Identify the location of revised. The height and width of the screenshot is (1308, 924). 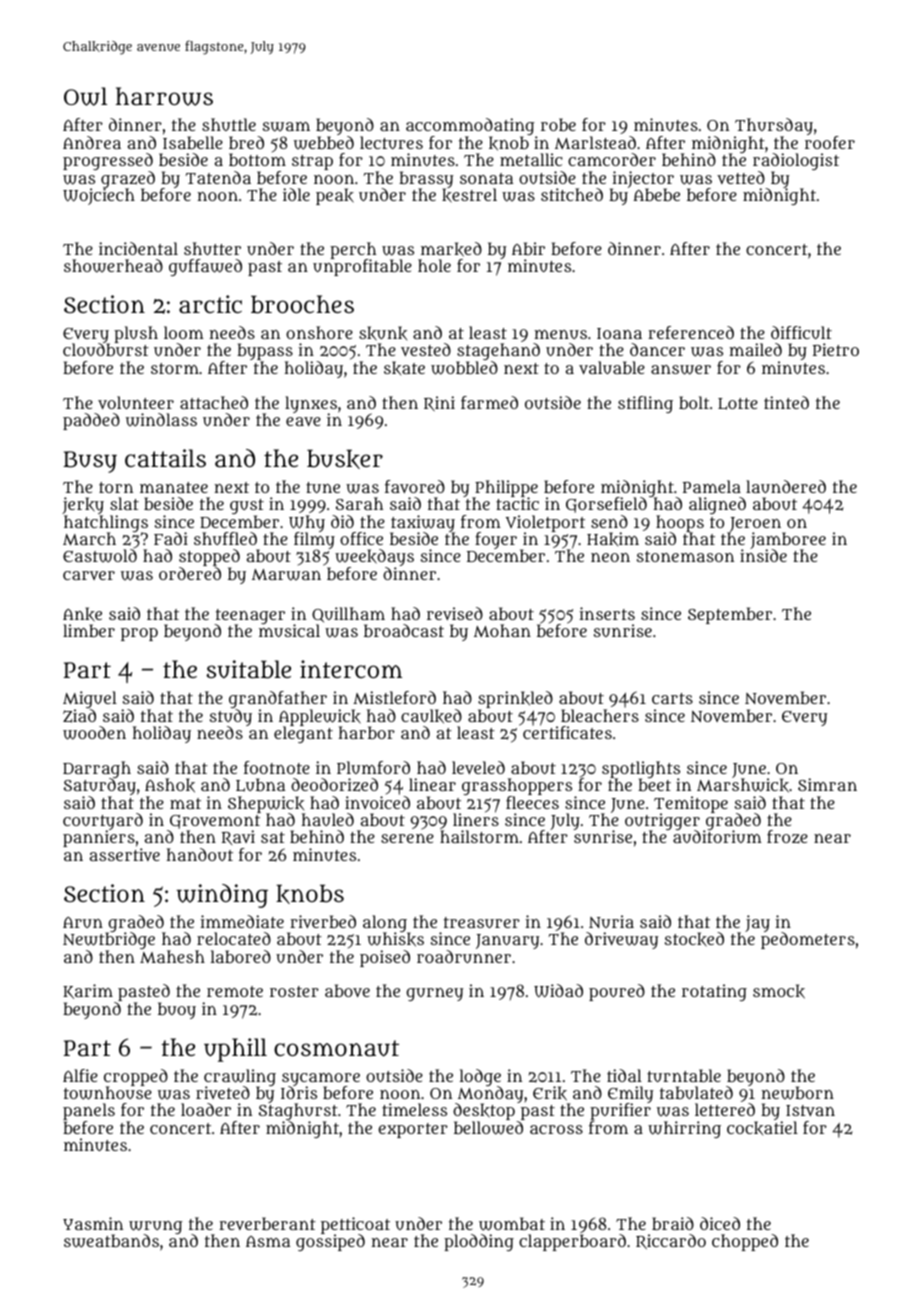
(455, 613).
